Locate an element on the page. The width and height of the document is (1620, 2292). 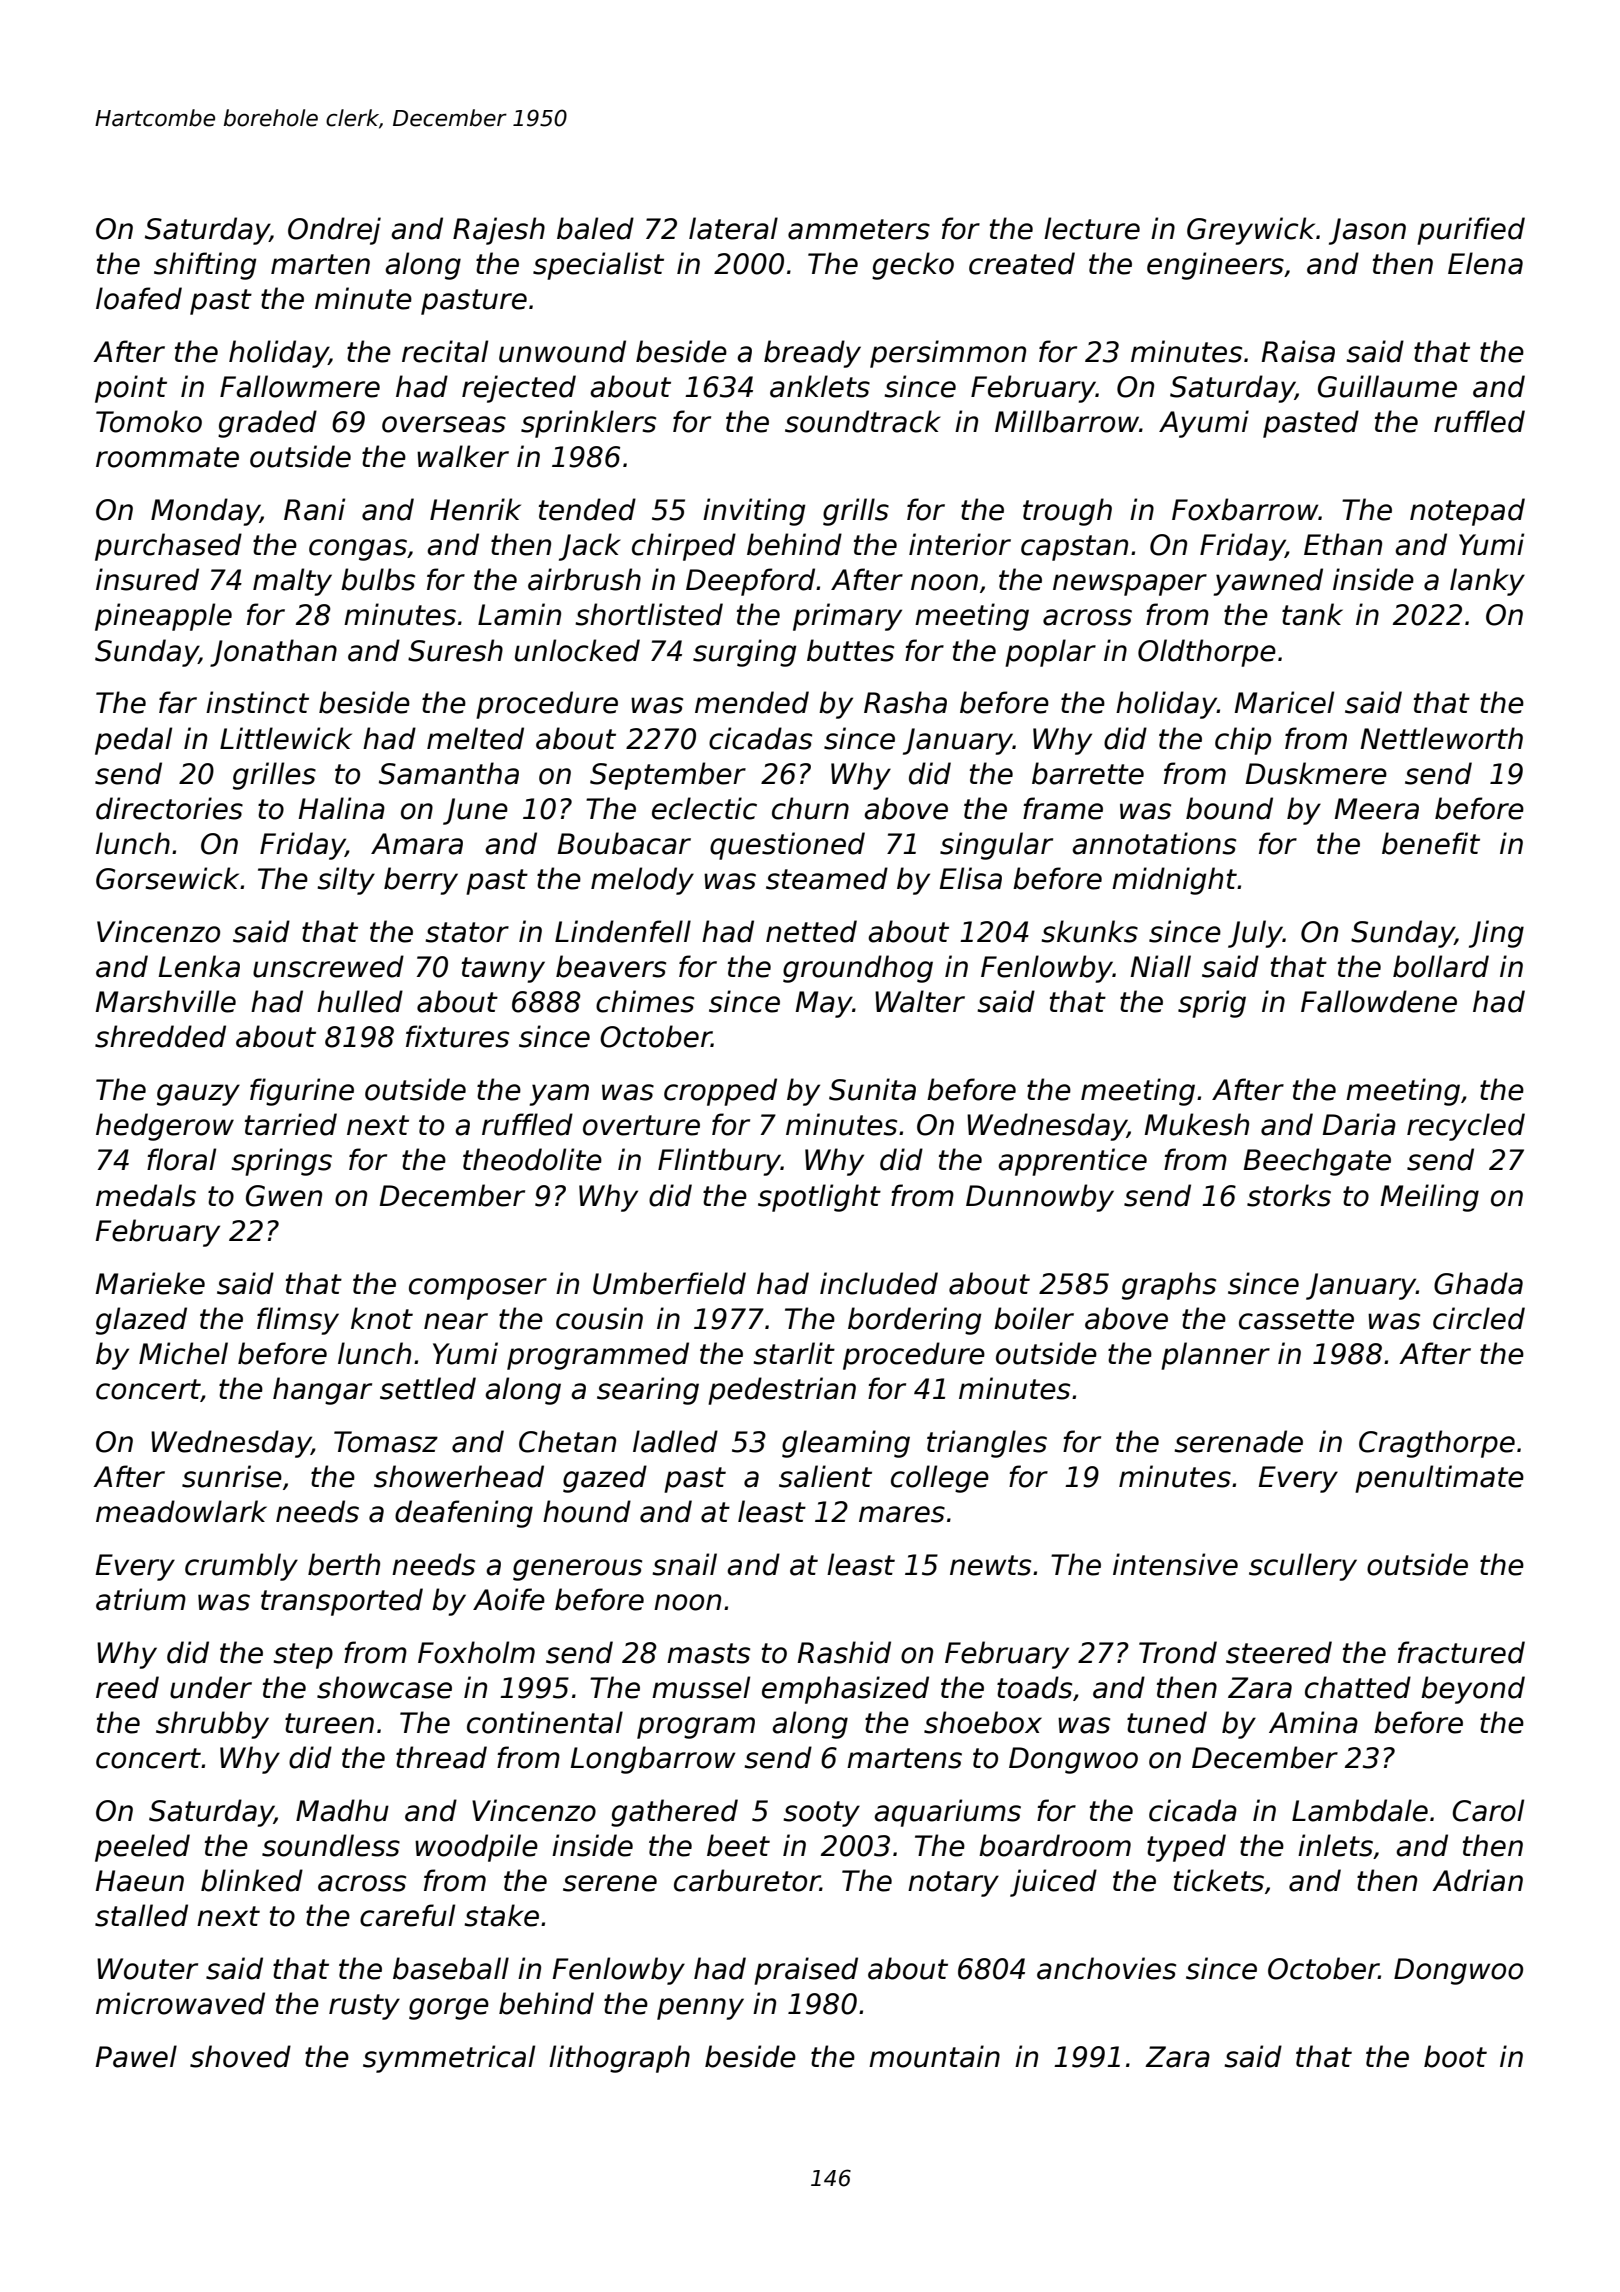
shoved is located at coordinates (240, 2056).
